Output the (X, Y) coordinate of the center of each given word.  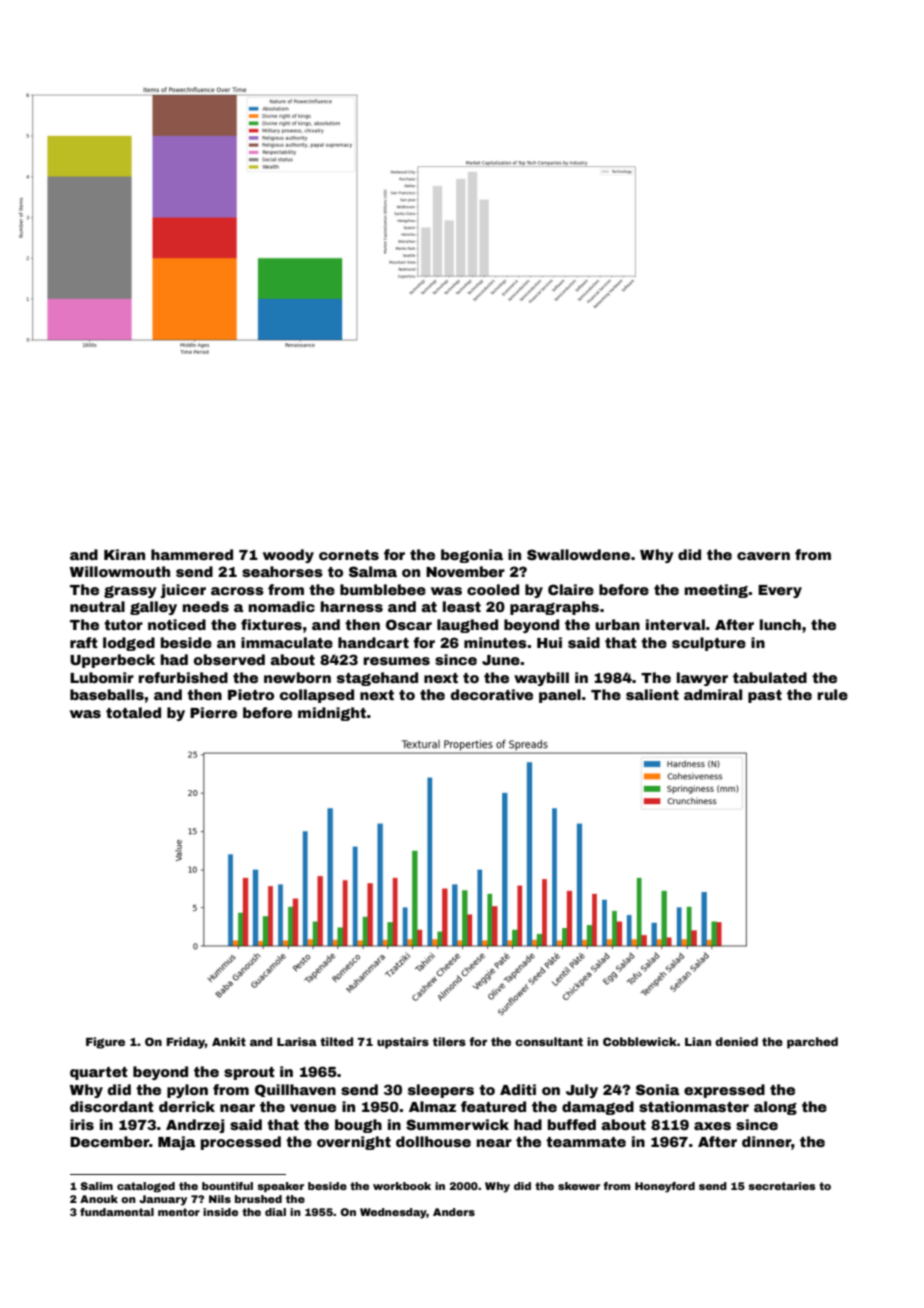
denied (736, 1041)
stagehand (377, 679)
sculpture (709, 644)
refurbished (183, 677)
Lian (698, 1041)
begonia (472, 556)
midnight (332, 714)
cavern (763, 556)
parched (812, 1043)
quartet (99, 1073)
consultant (549, 1041)
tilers (449, 1041)
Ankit (229, 1041)
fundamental (117, 1212)
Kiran (124, 554)
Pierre (213, 712)
